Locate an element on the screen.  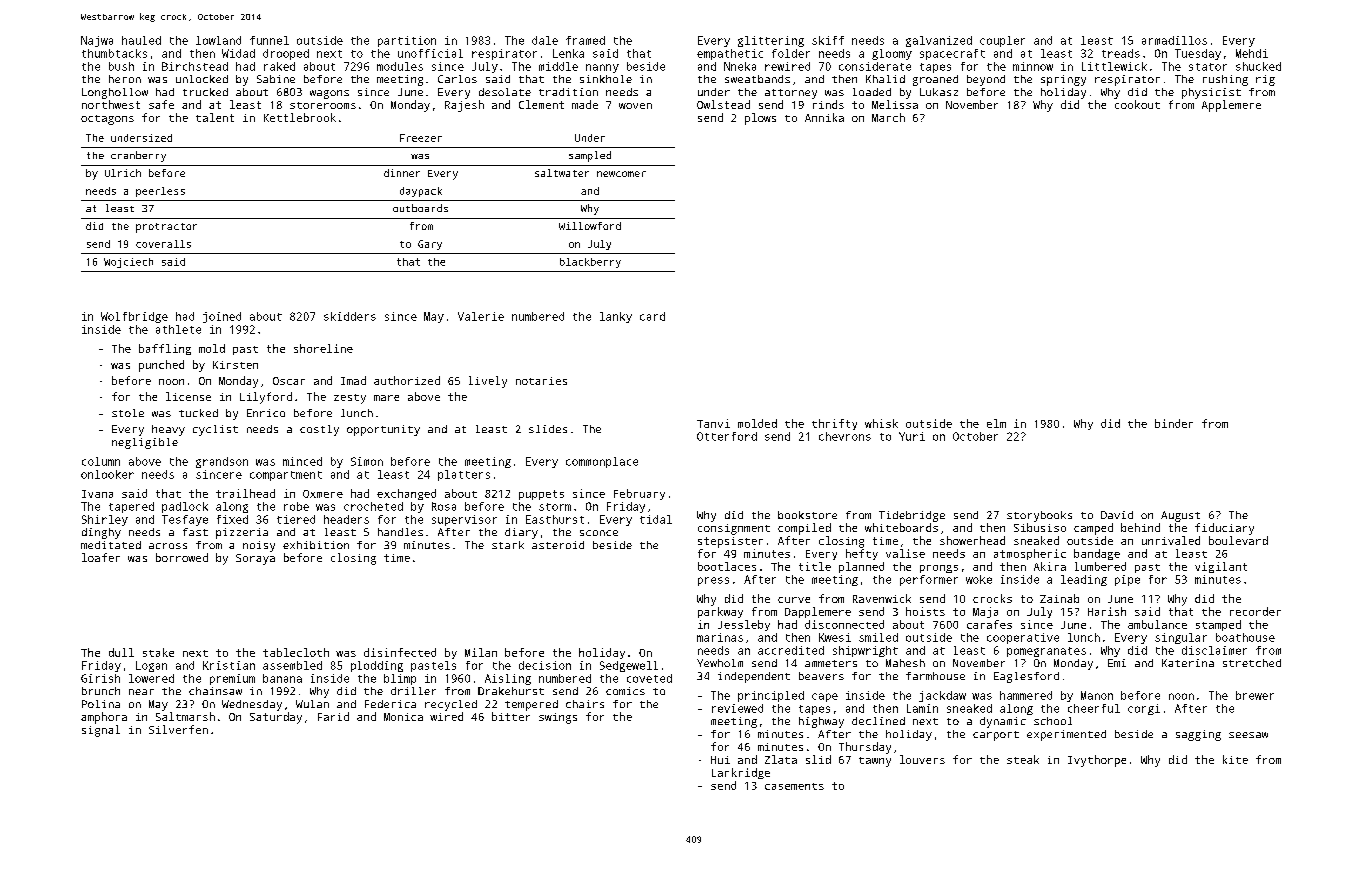
middle is located at coordinates (558, 66).
